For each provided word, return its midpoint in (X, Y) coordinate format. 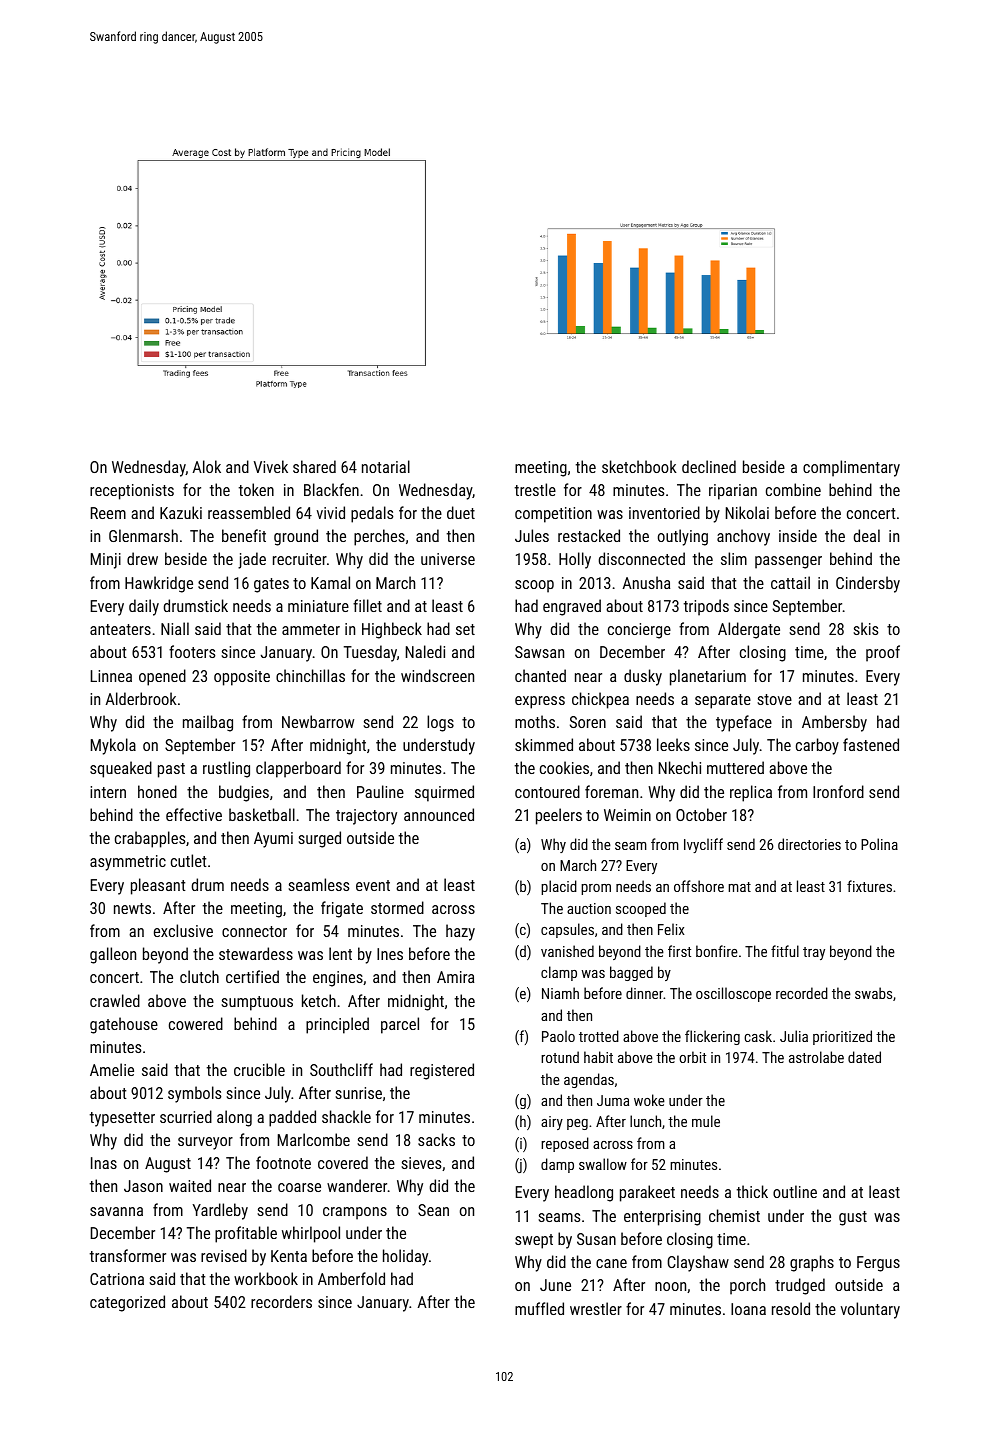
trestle (535, 489)
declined (709, 466)
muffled (539, 1308)
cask (758, 1036)
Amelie (112, 1069)
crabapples (150, 839)
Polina (879, 844)
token (256, 489)
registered (442, 1071)
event (373, 885)
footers (192, 651)
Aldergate (749, 630)
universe (448, 559)
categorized (127, 1303)
